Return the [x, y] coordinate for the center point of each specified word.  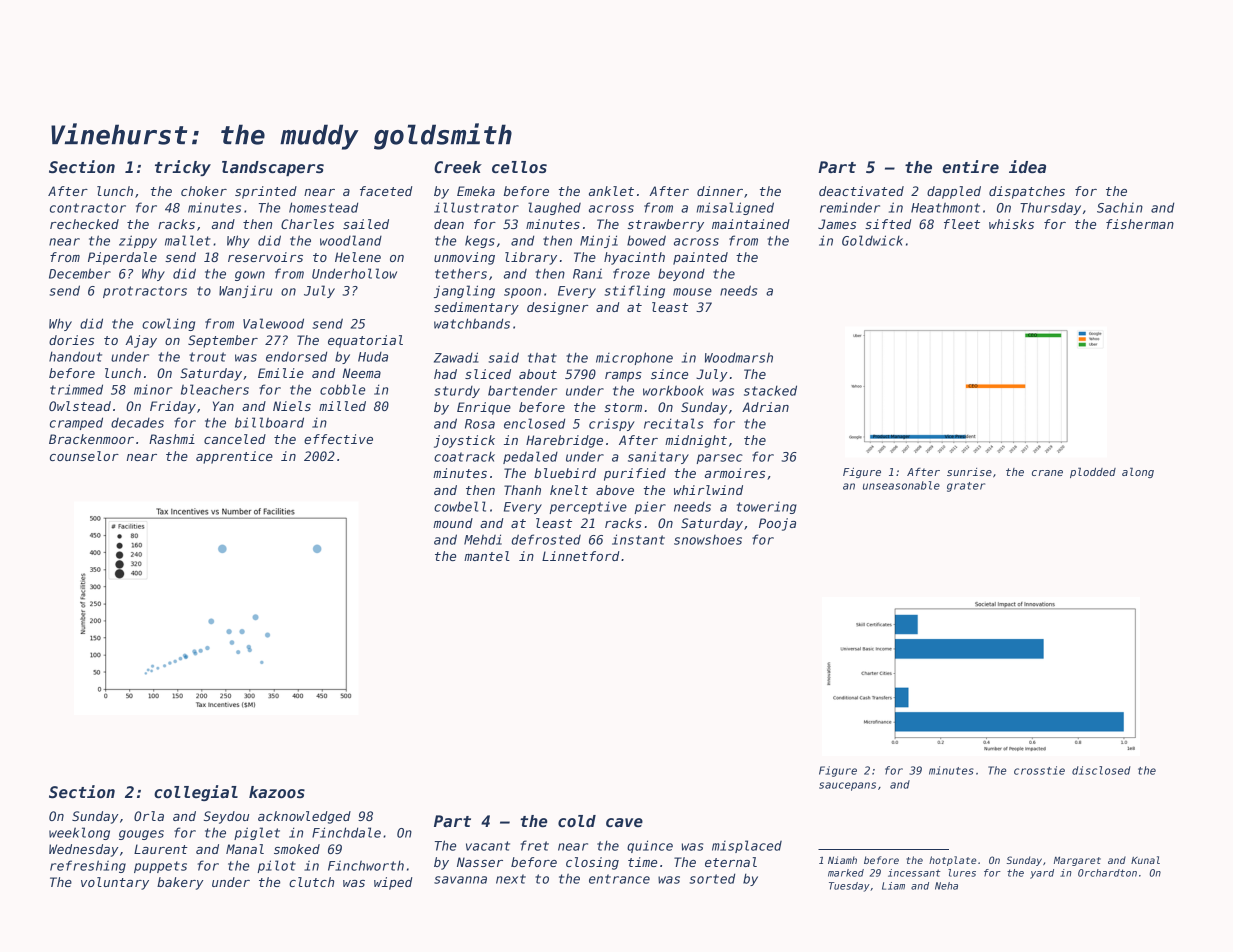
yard [1042, 874]
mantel [487, 556]
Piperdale [122, 258]
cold [577, 821]
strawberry [666, 225]
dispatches [1027, 192]
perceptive [588, 508]
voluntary [115, 883]
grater [966, 487]
